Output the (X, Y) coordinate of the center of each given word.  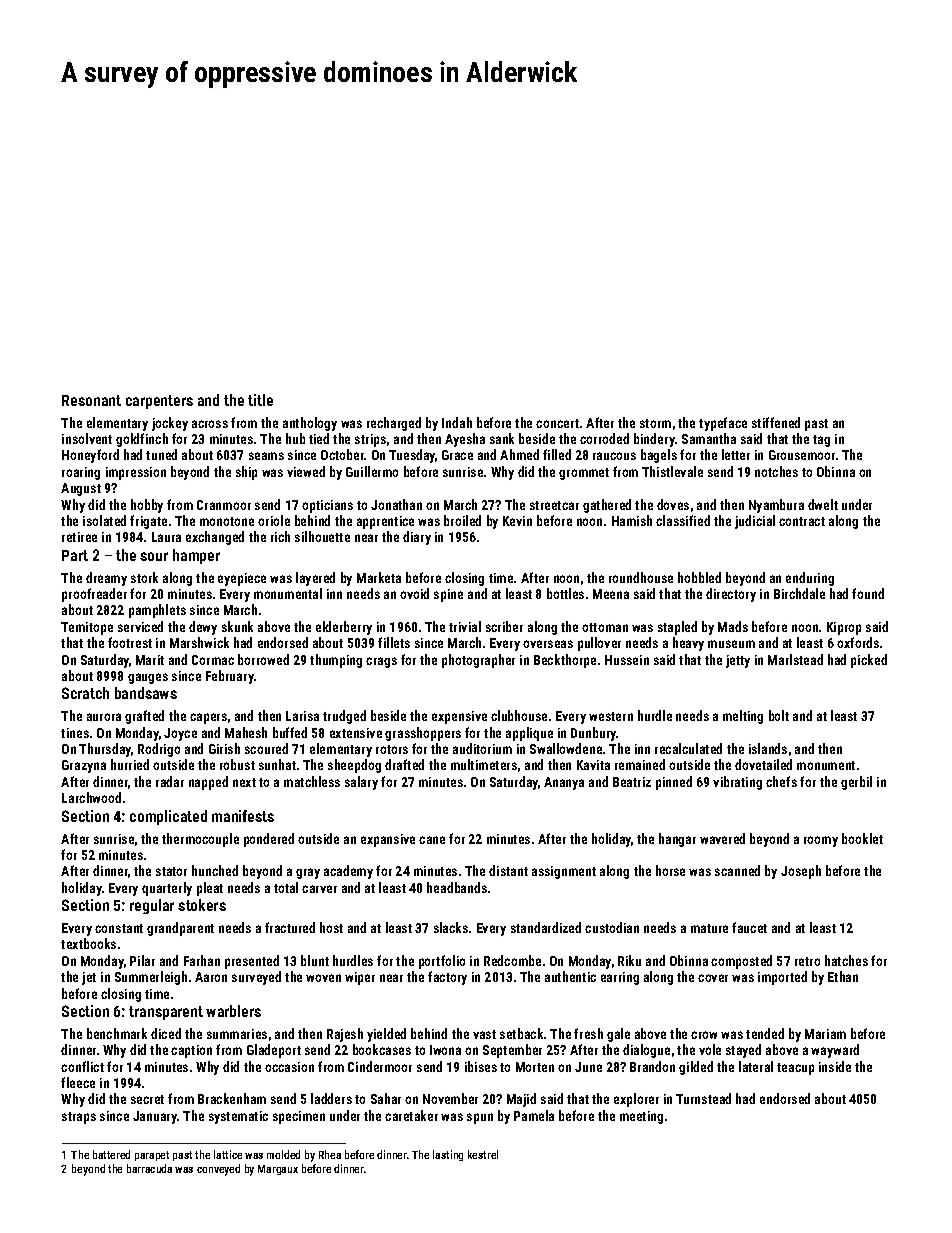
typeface (723, 424)
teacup (795, 1069)
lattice (228, 1154)
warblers (233, 1011)
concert (557, 423)
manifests (243, 816)
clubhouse (519, 715)
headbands (457, 887)
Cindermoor (380, 1066)
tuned (161, 454)
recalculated (688, 748)
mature (709, 928)
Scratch (85, 693)
